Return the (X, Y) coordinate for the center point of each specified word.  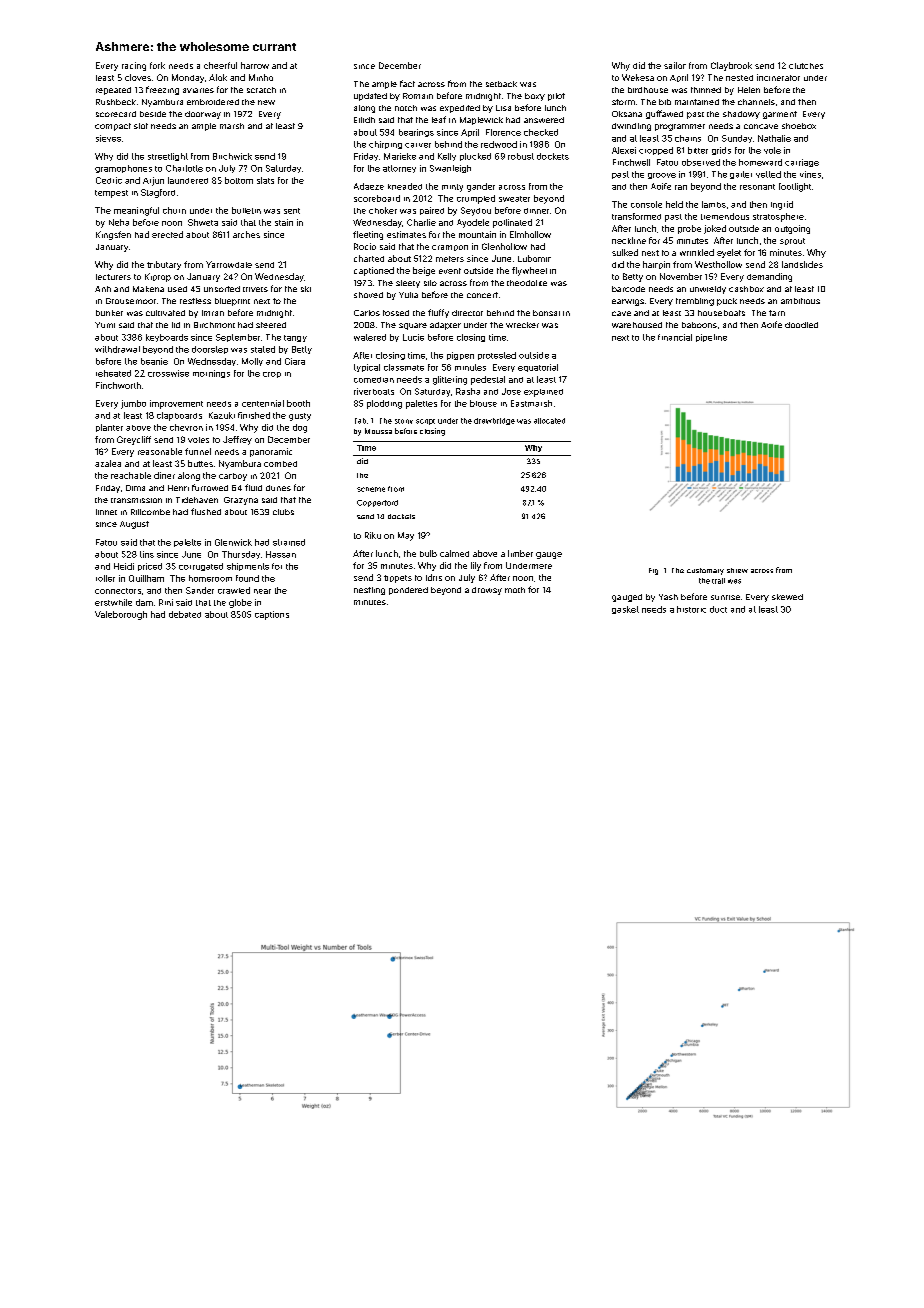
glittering (450, 380)
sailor (675, 65)
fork (157, 65)
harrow (255, 65)
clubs (283, 512)
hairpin (656, 265)
